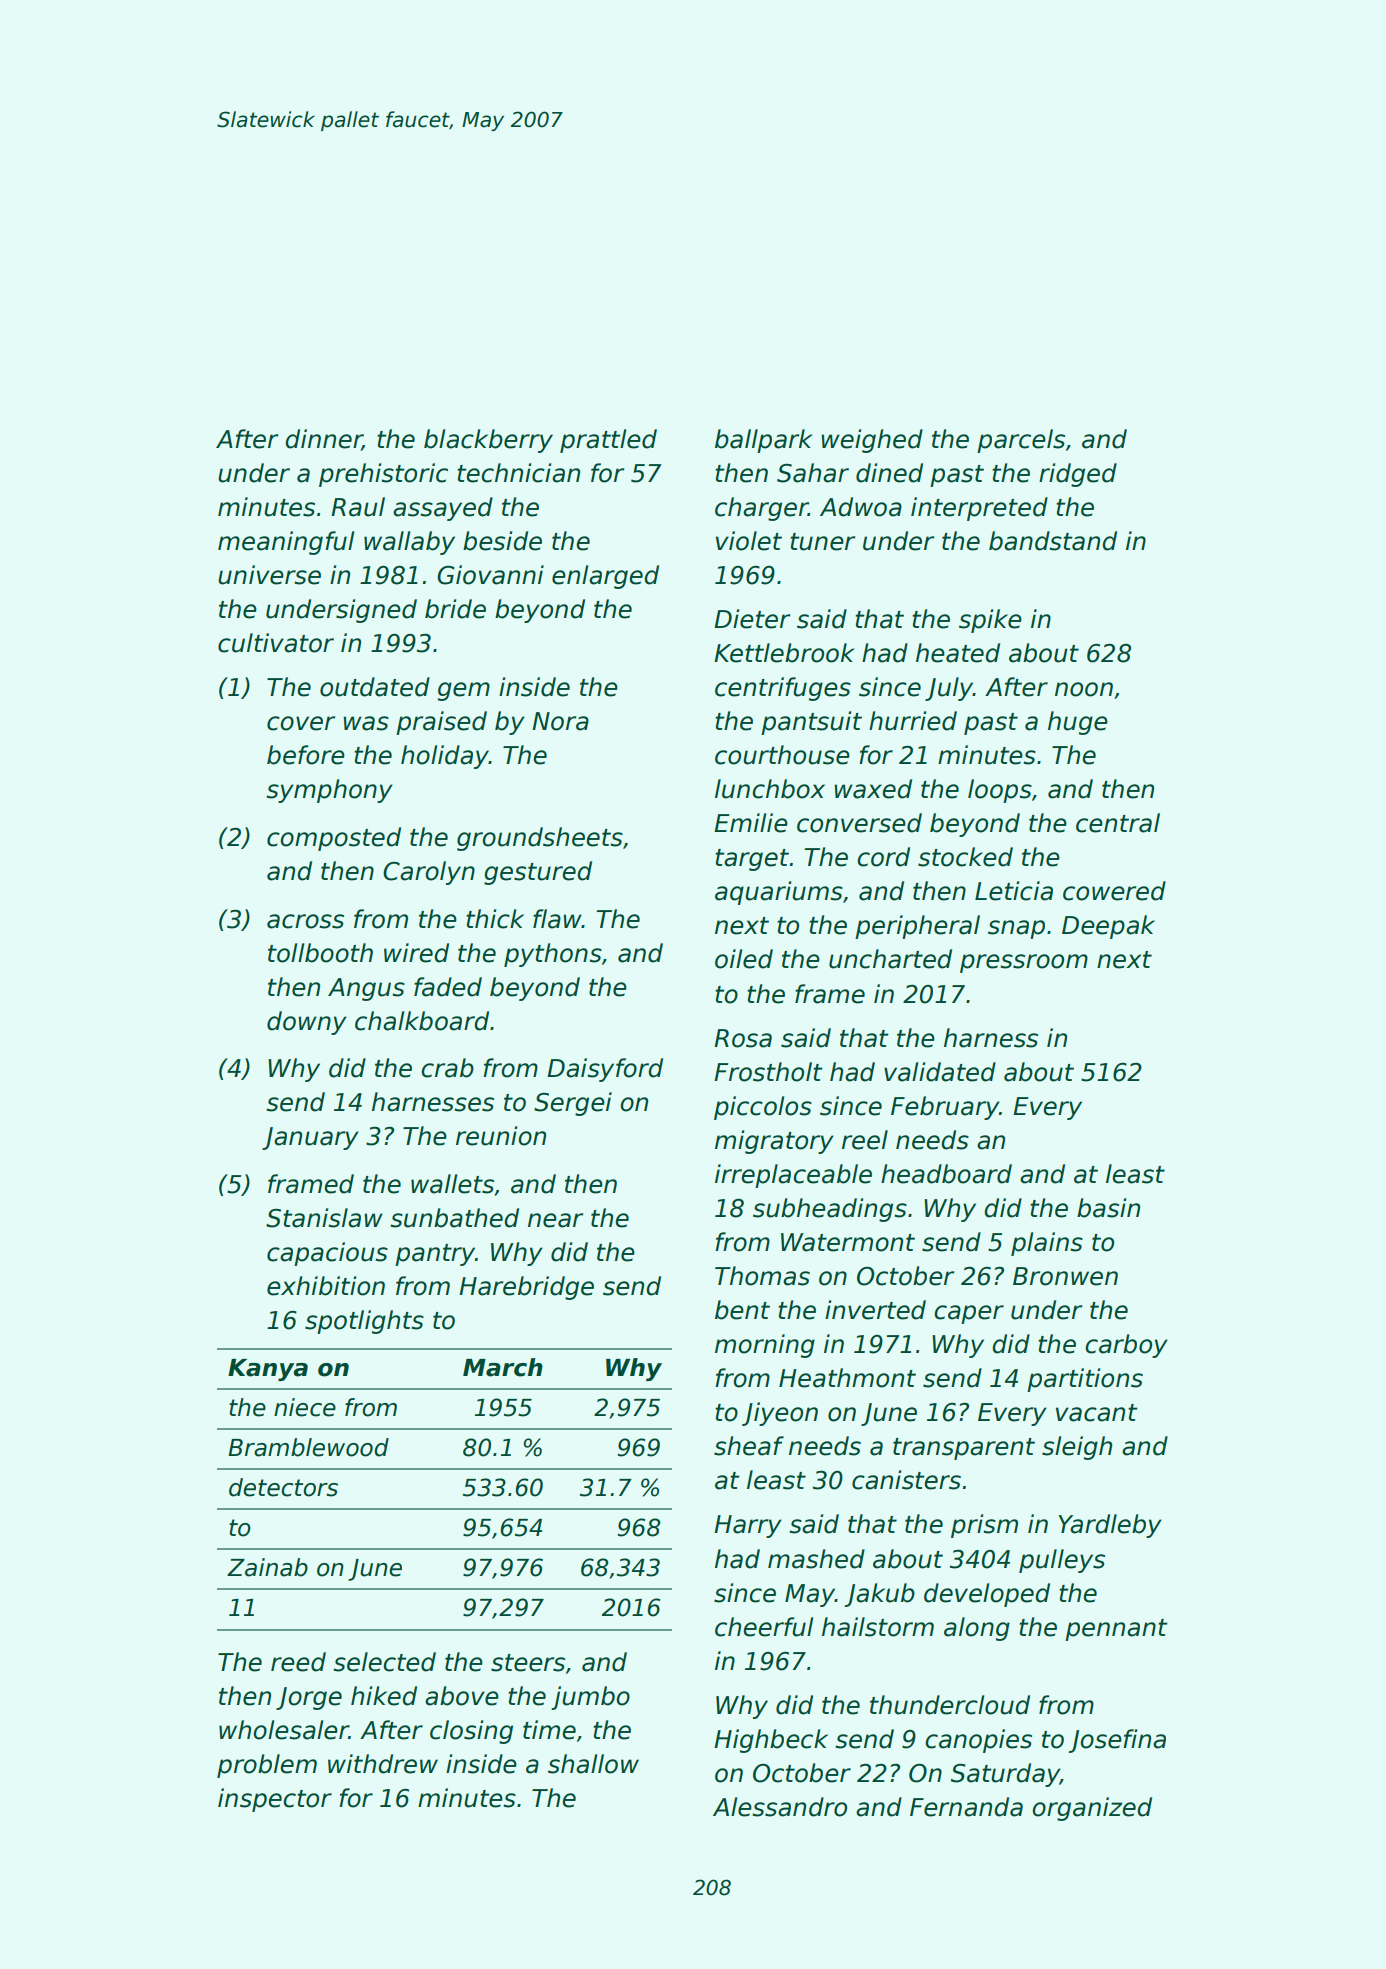 The height and width of the page is (1969, 1386). I want to click on sheaf, so click(749, 1446).
